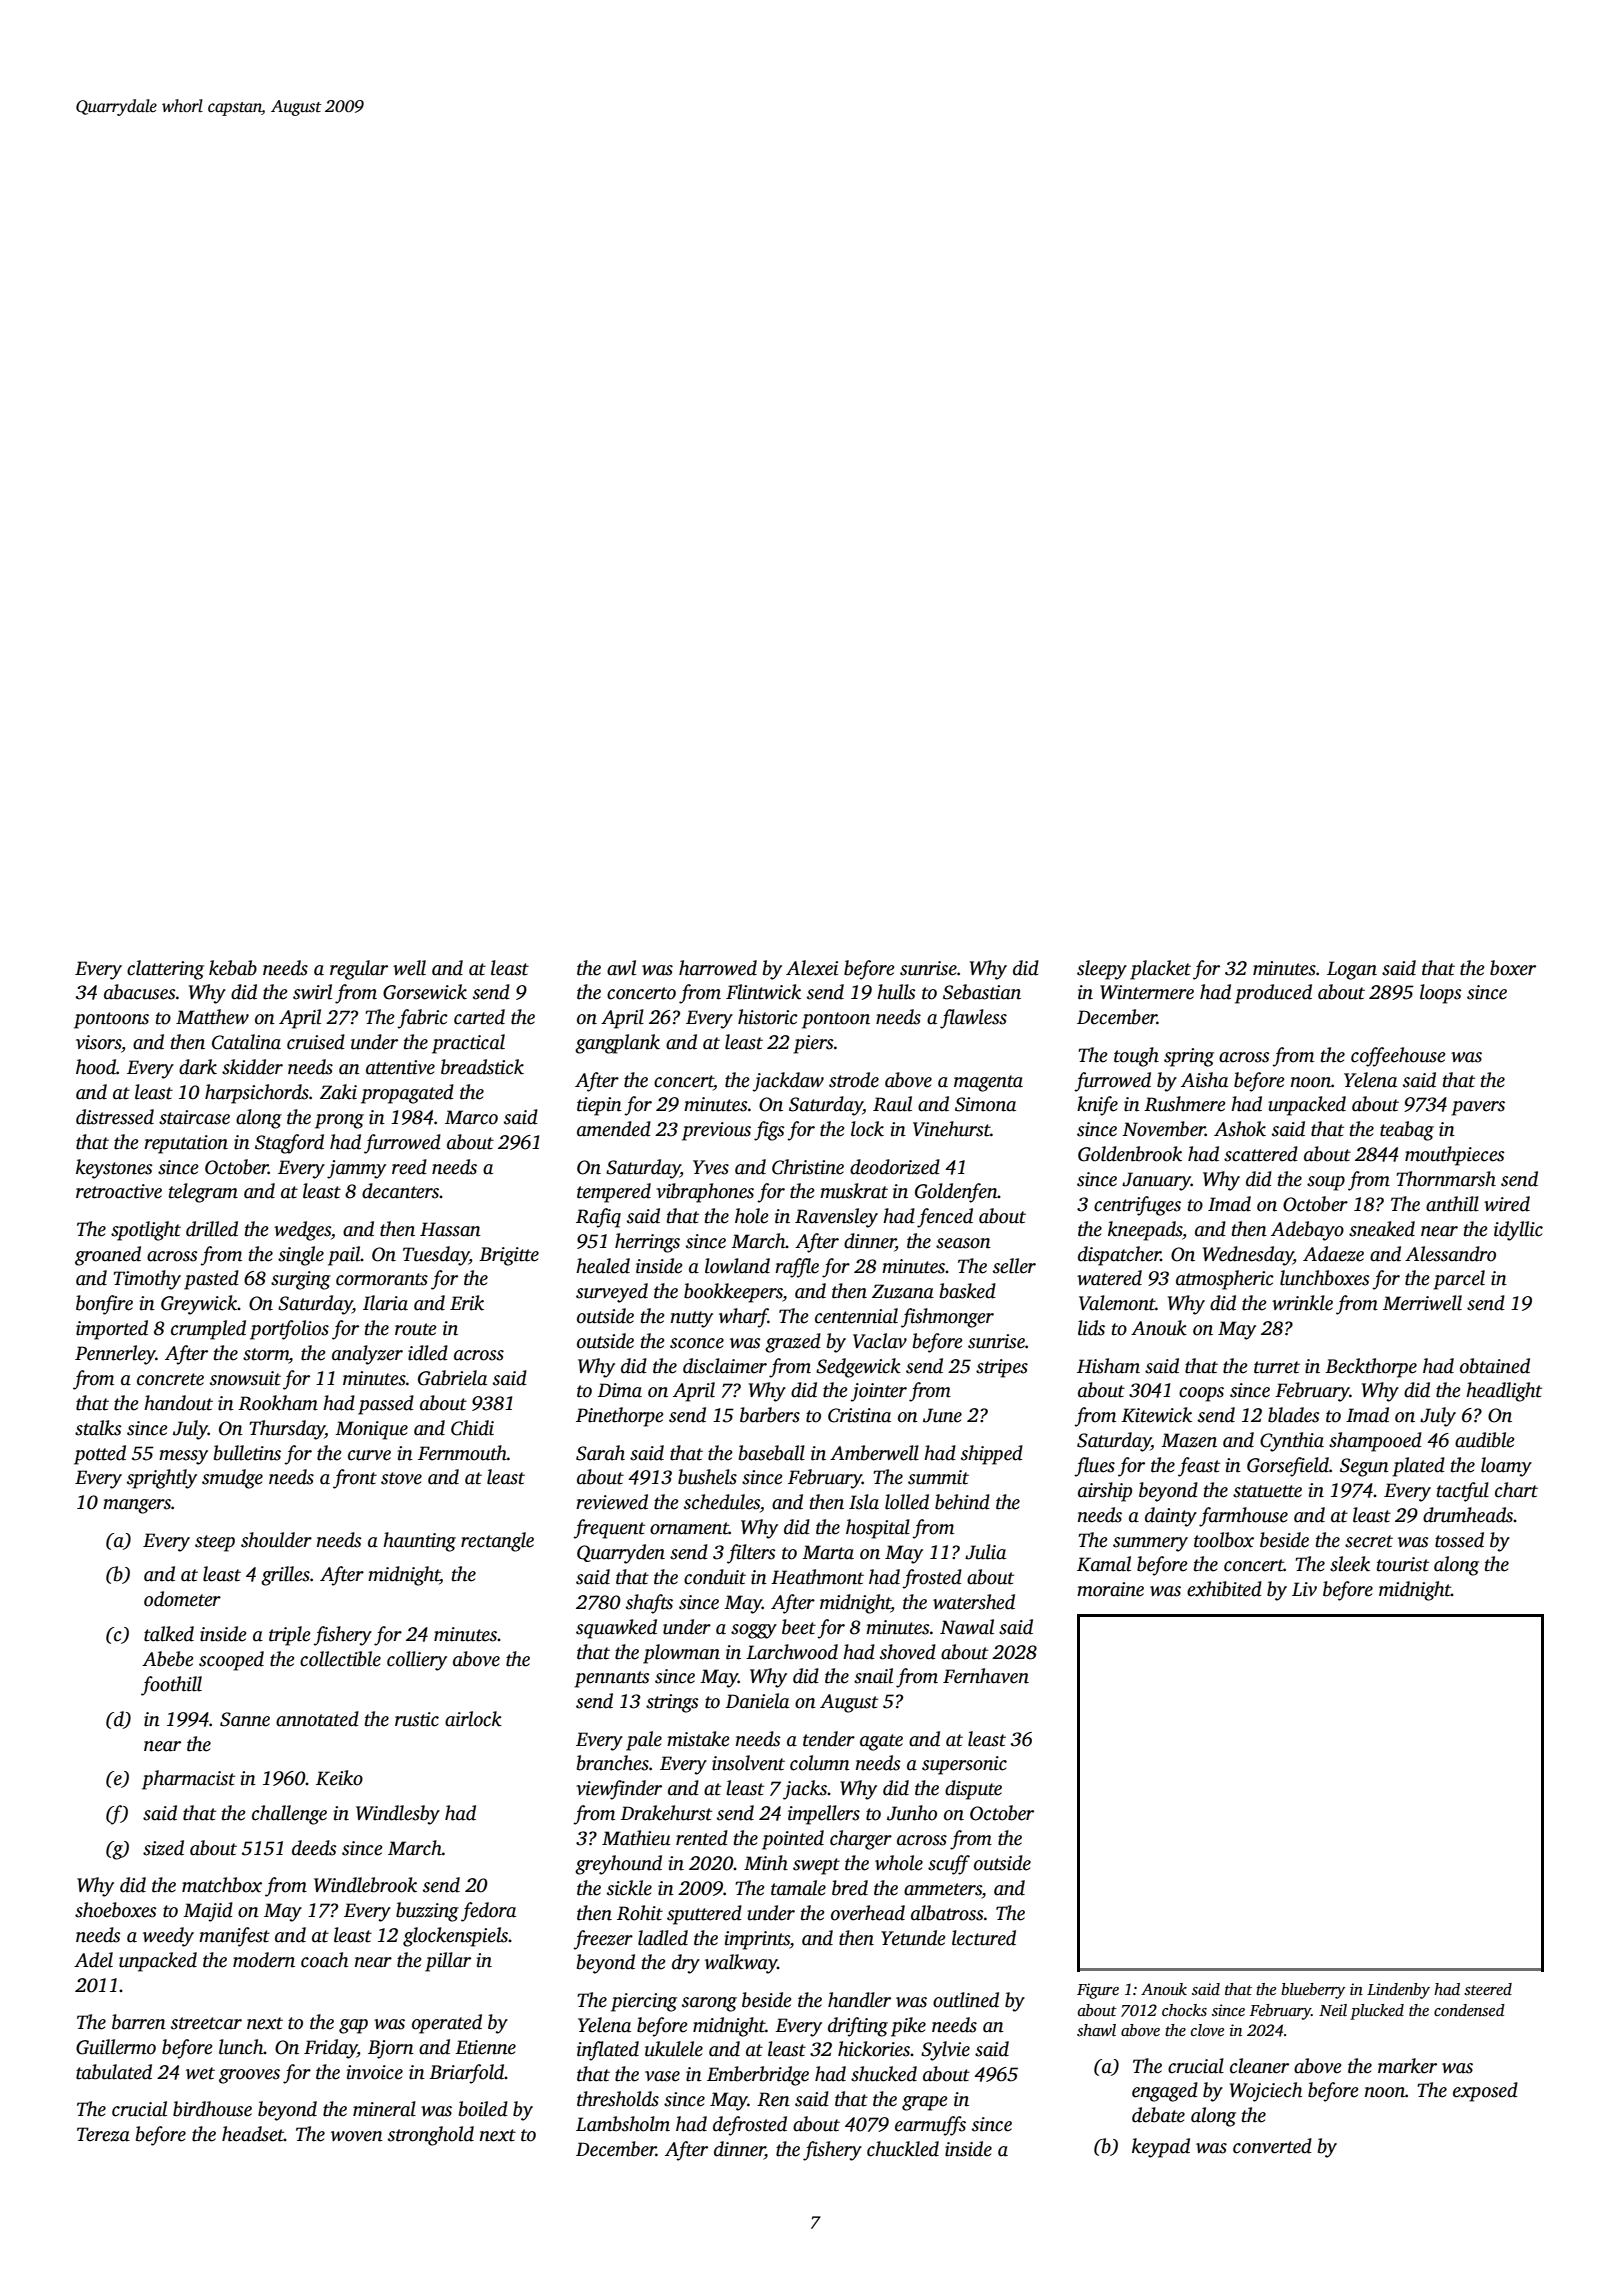 The image size is (1620, 2292). Describe the element at coordinates (828, 1552) in the screenshot. I see `Marta` at that location.
